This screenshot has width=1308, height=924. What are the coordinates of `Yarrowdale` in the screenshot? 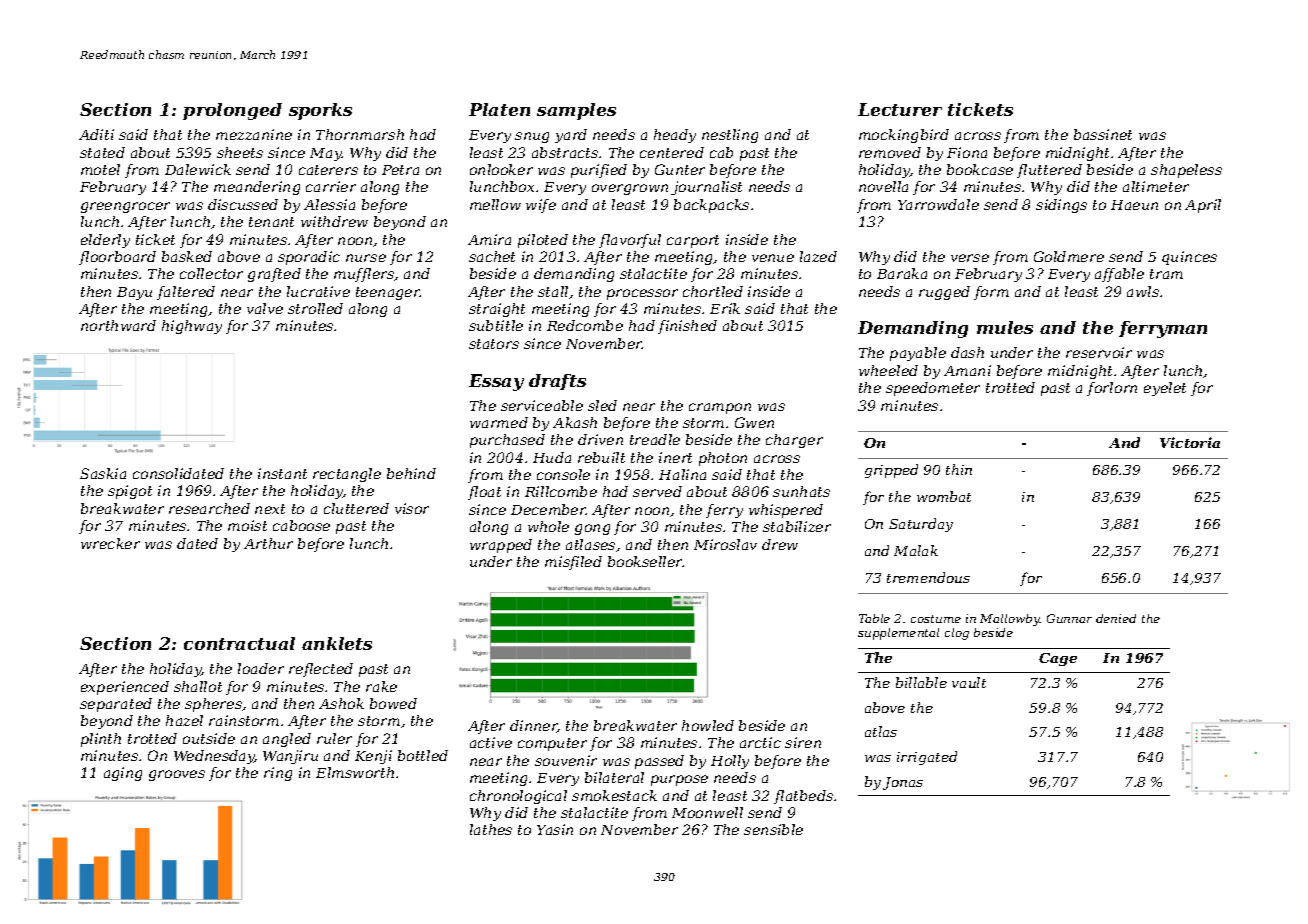 It's located at (938, 204).
